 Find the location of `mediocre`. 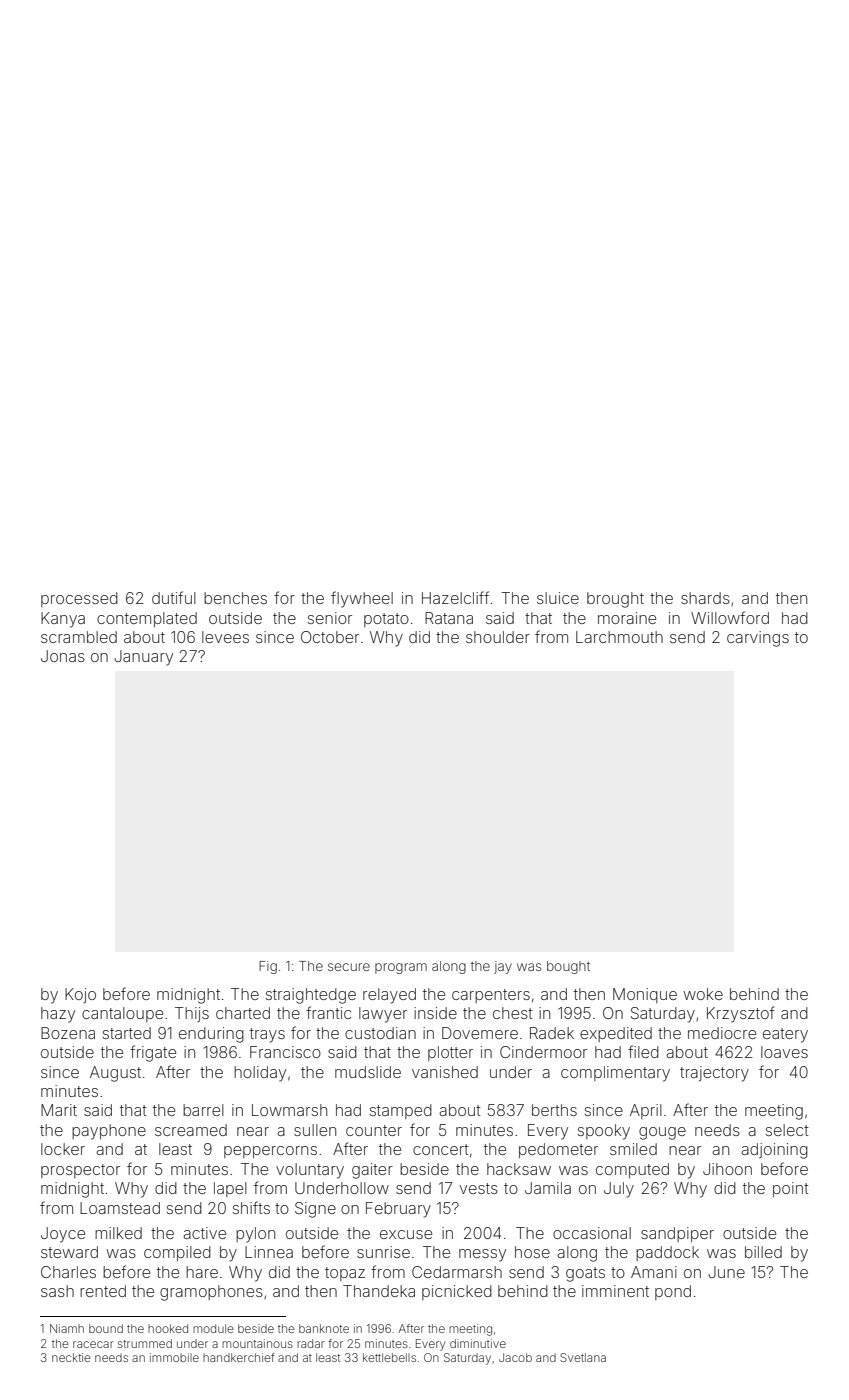

mediocre is located at coordinates (722, 1033).
